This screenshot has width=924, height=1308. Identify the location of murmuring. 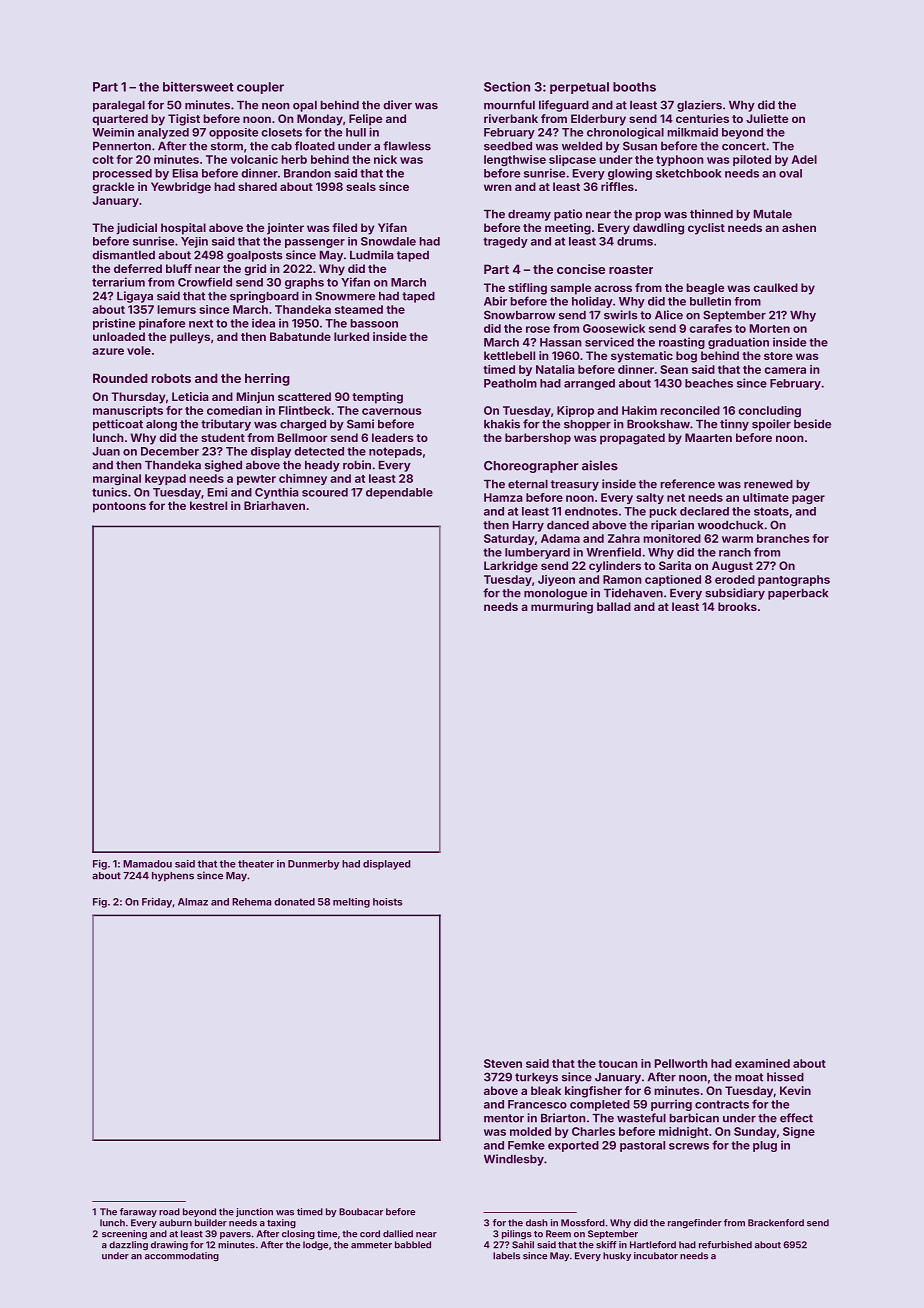
(562, 608).
